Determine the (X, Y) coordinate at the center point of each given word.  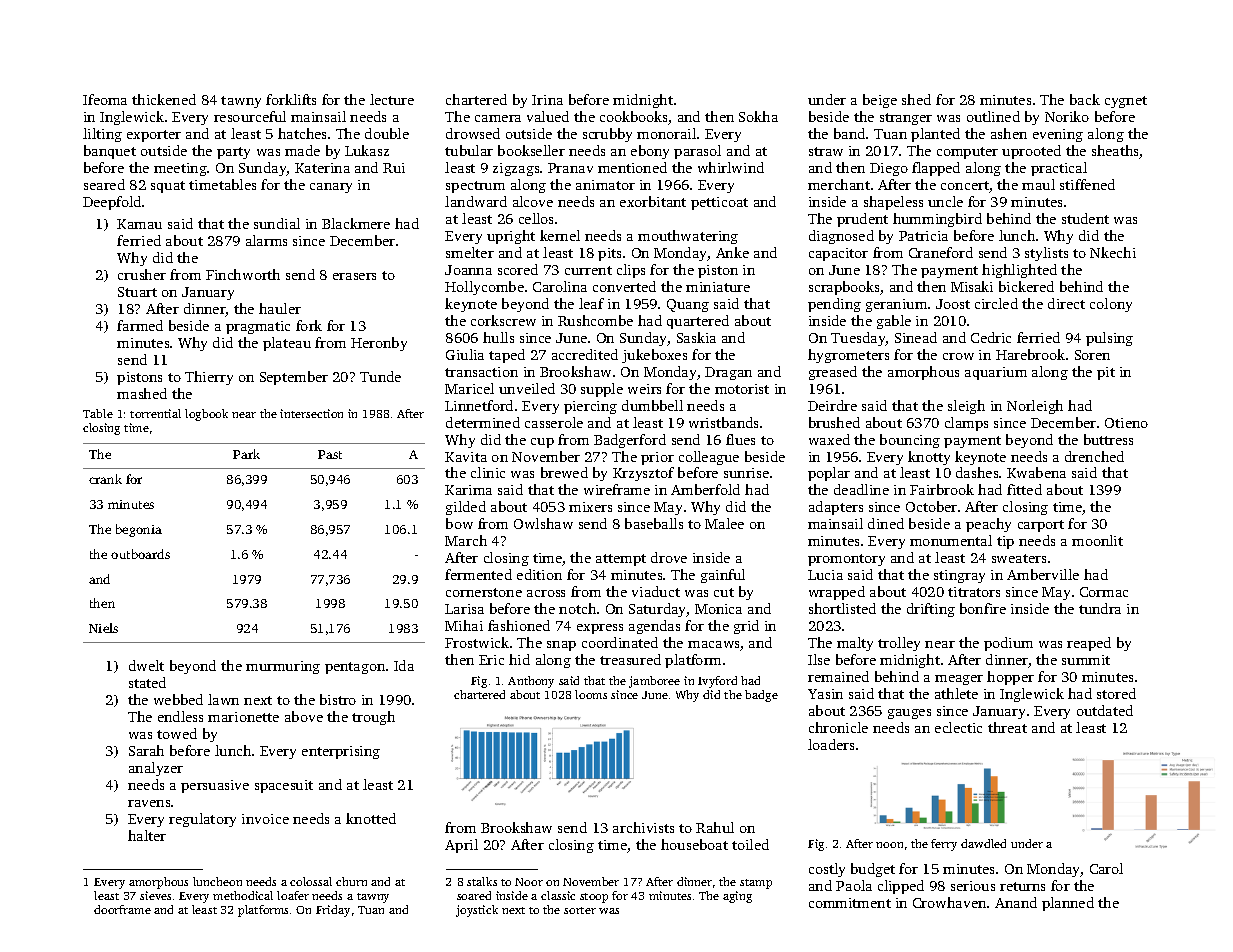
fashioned (519, 625)
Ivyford (717, 682)
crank (105, 479)
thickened (164, 99)
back (1085, 99)
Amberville (1043, 574)
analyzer (156, 769)
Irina (547, 100)
